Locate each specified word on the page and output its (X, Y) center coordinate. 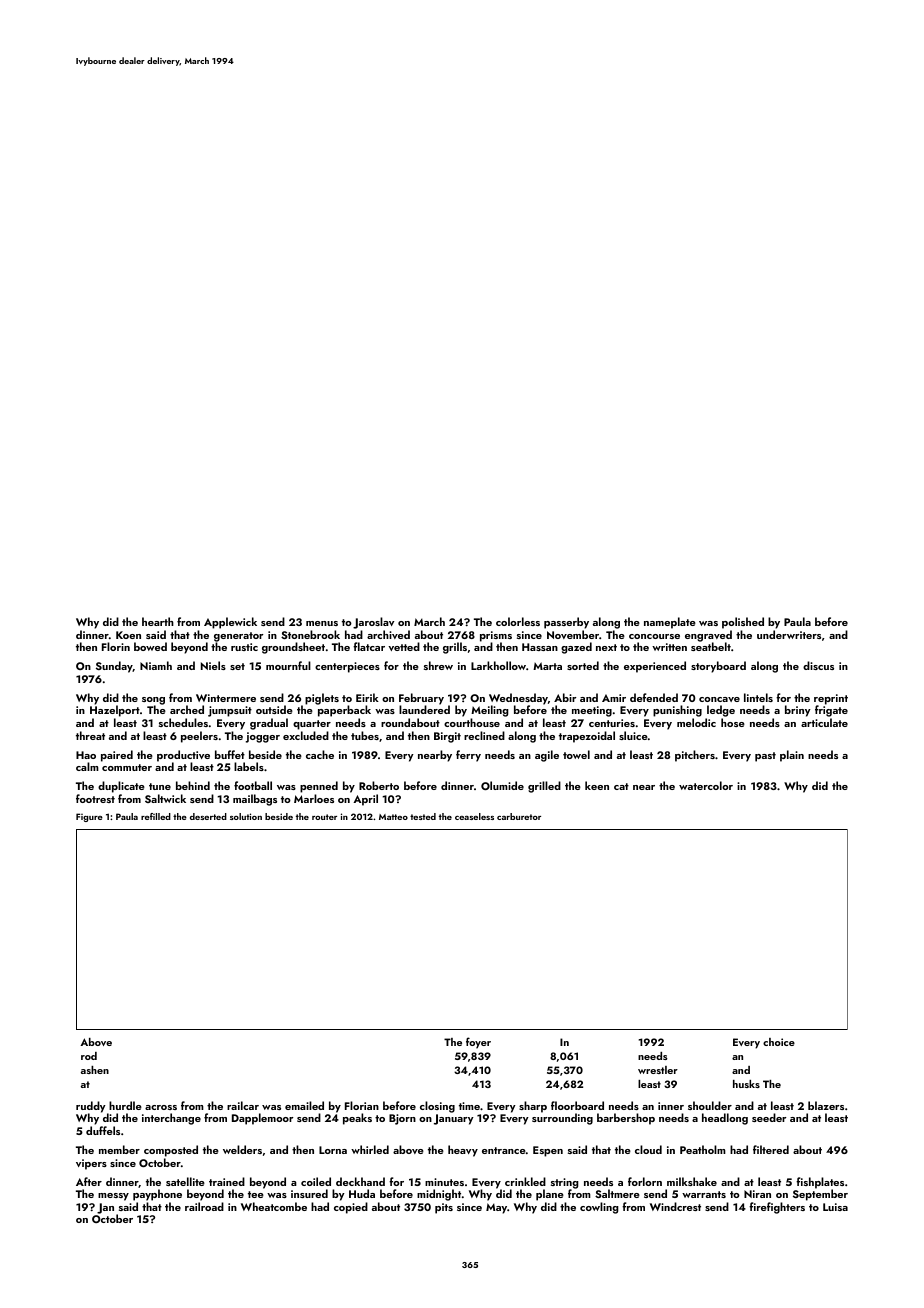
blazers (826, 1105)
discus (818, 665)
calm (87, 766)
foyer (478, 1043)
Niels (213, 665)
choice (779, 1042)
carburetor (519, 816)
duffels (103, 1130)
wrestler (658, 1070)
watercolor (706, 785)
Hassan (540, 647)
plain (792, 756)
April (365, 800)
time (469, 1106)
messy (113, 1197)
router (324, 817)
